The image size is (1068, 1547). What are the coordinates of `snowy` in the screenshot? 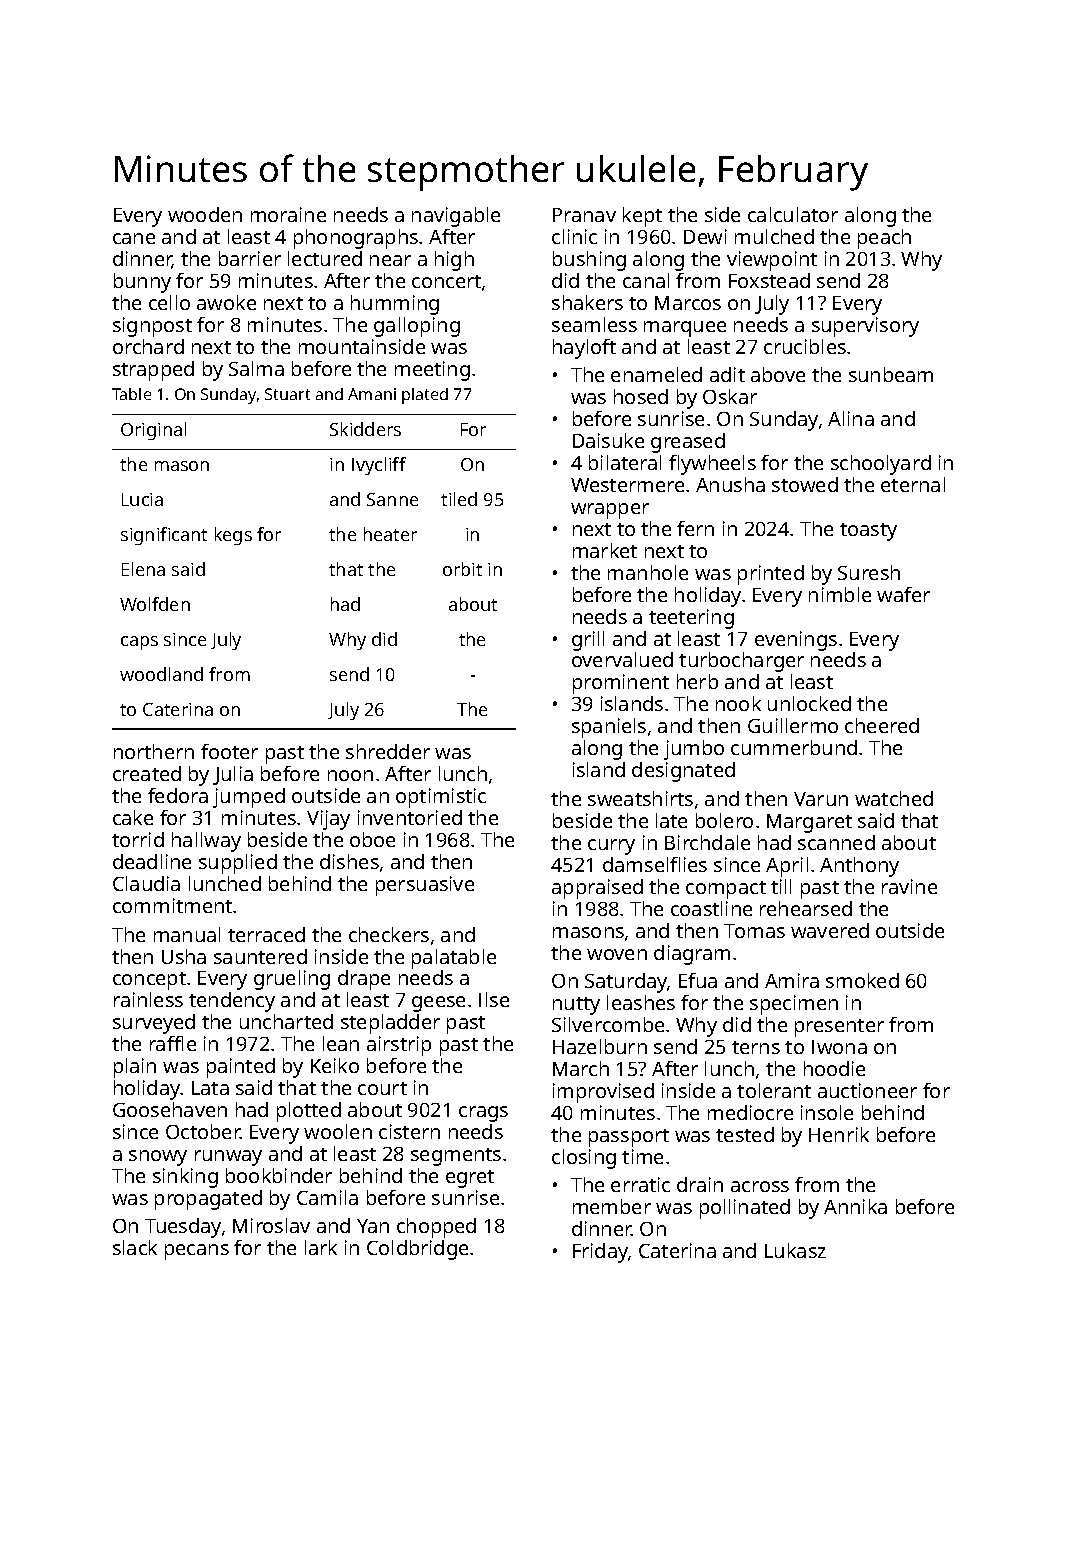 It's located at (158, 1158).
